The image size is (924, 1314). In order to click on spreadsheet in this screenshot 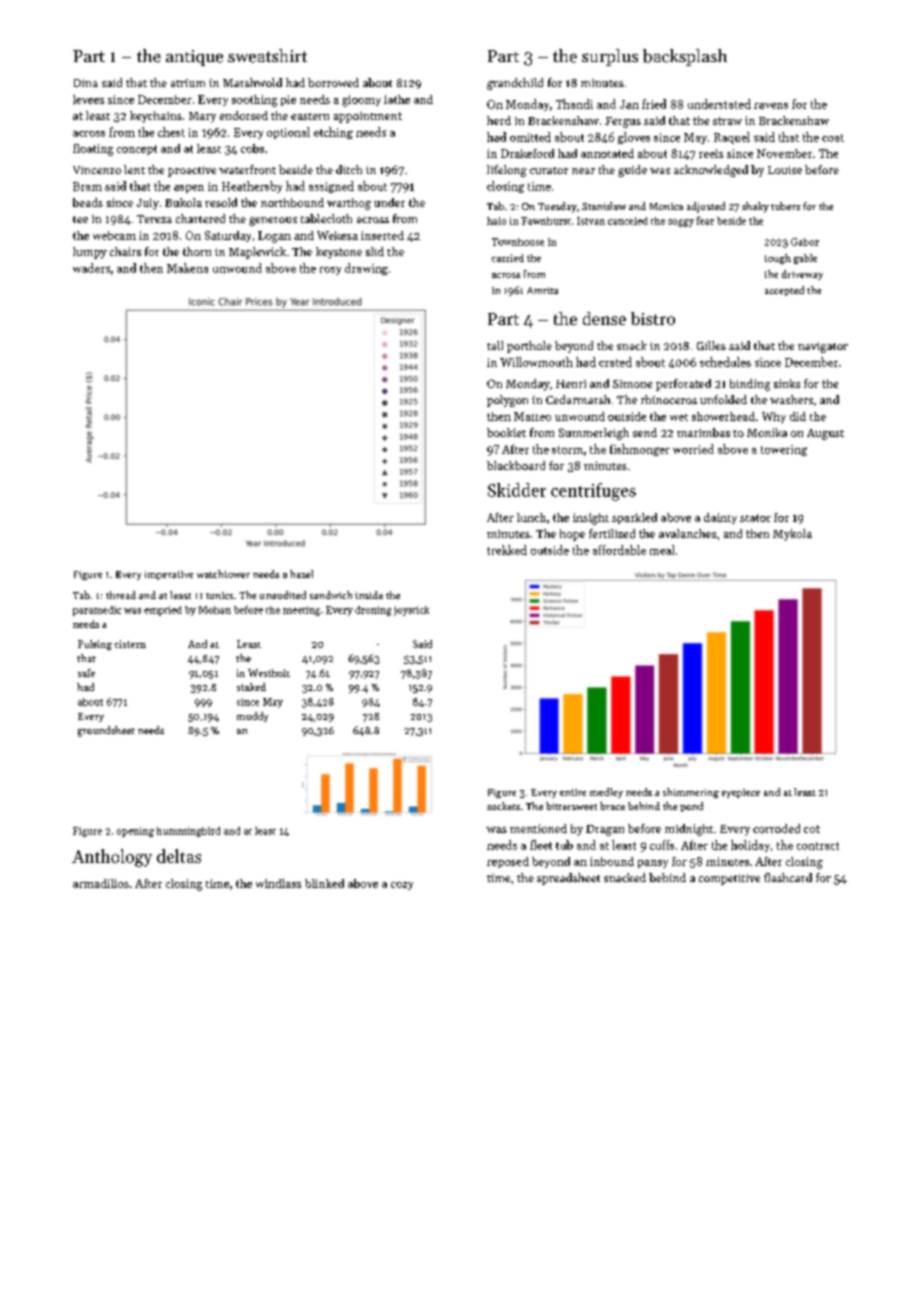, I will do `click(568, 879)`.
